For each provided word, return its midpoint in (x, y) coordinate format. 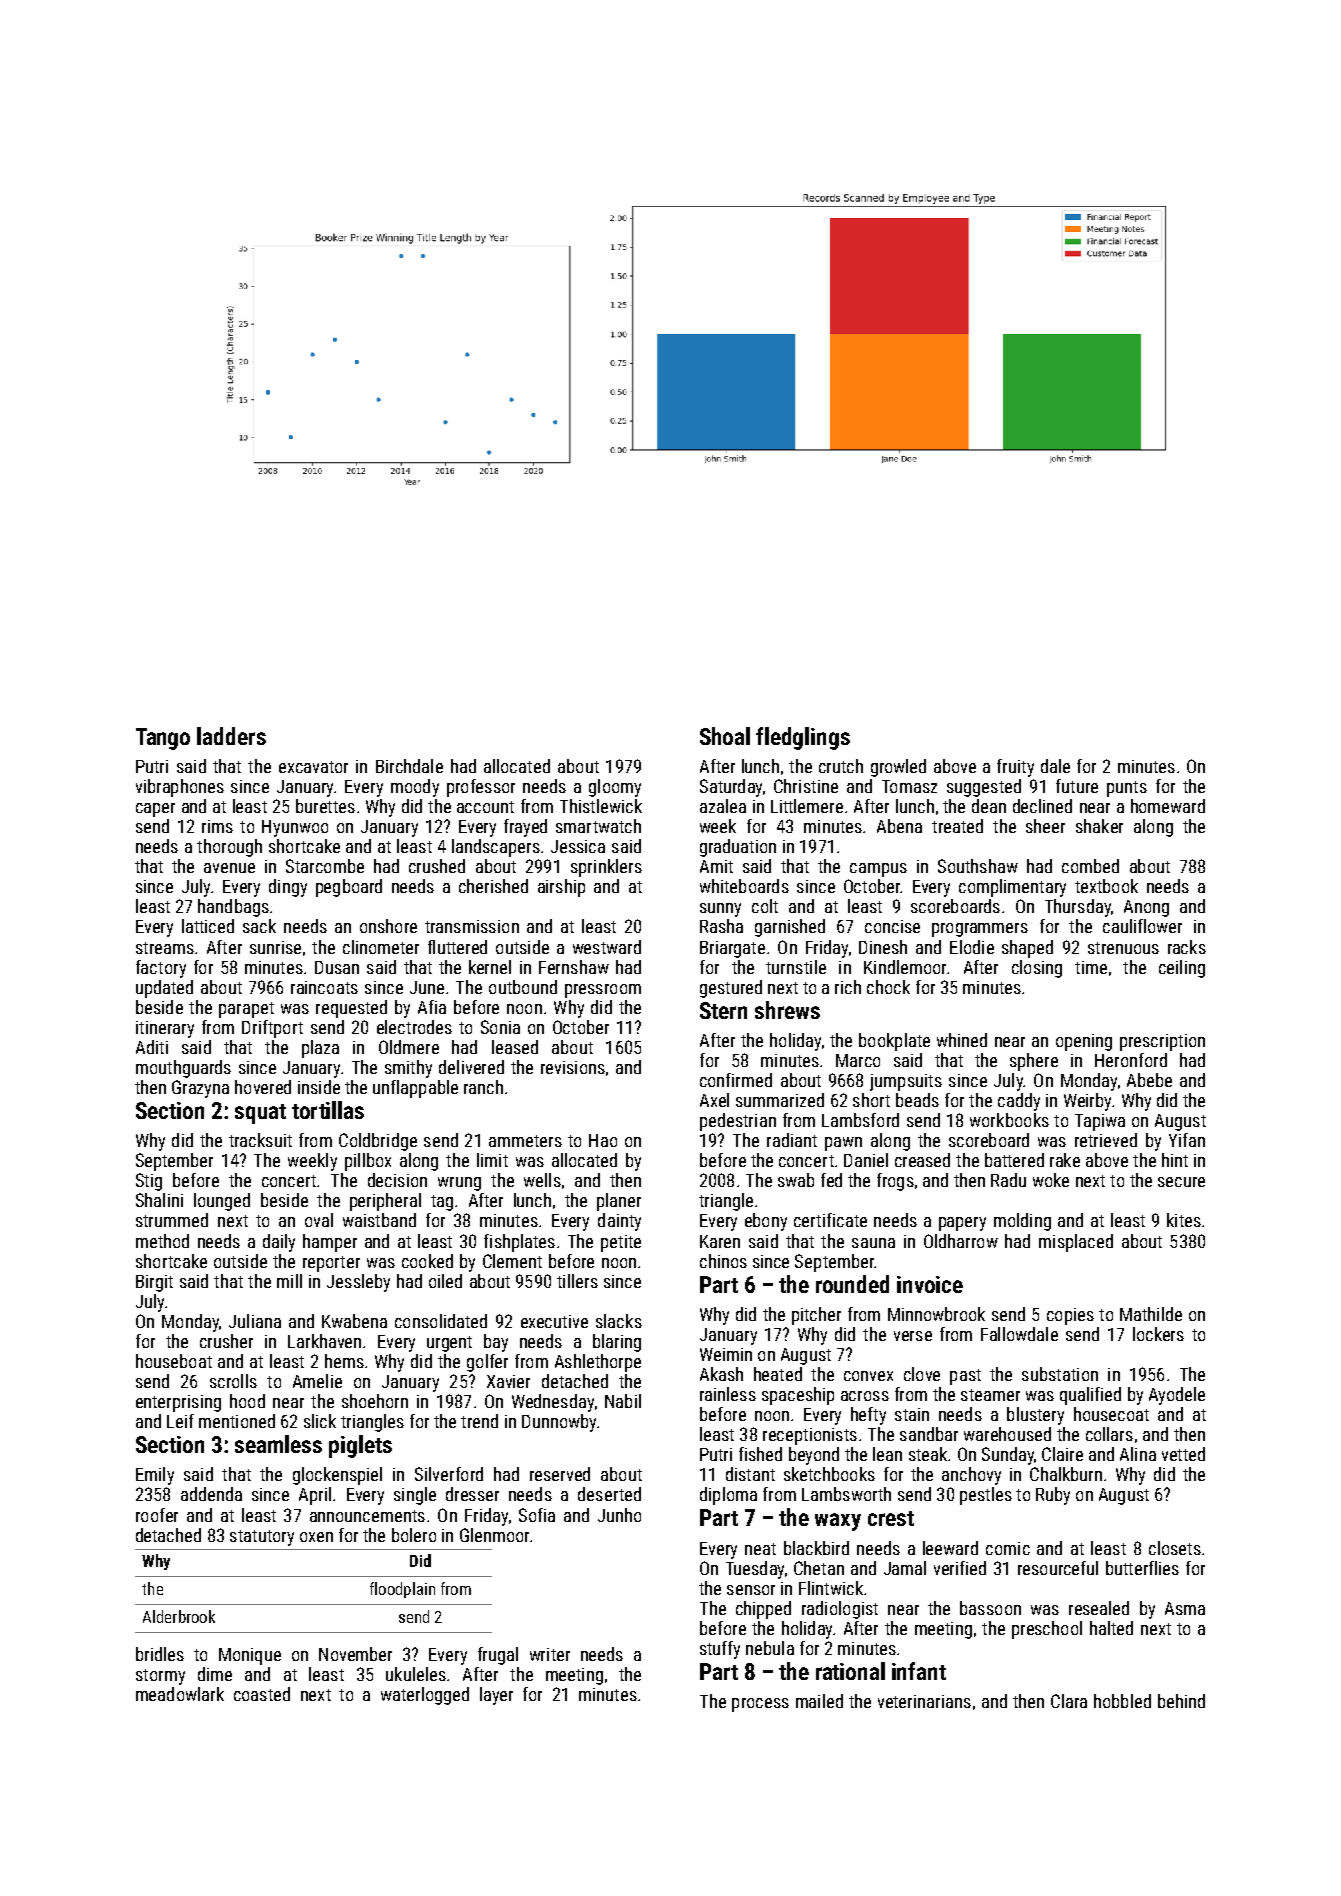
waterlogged (425, 1696)
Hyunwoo (295, 828)
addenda (211, 1494)
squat (260, 1114)
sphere (1034, 1062)
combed (1090, 866)
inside (319, 1087)
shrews (787, 1010)
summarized (780, 1100)
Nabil (623, 1401)
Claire (1062, 1454)
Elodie (972, 947)
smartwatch (598, 826)
